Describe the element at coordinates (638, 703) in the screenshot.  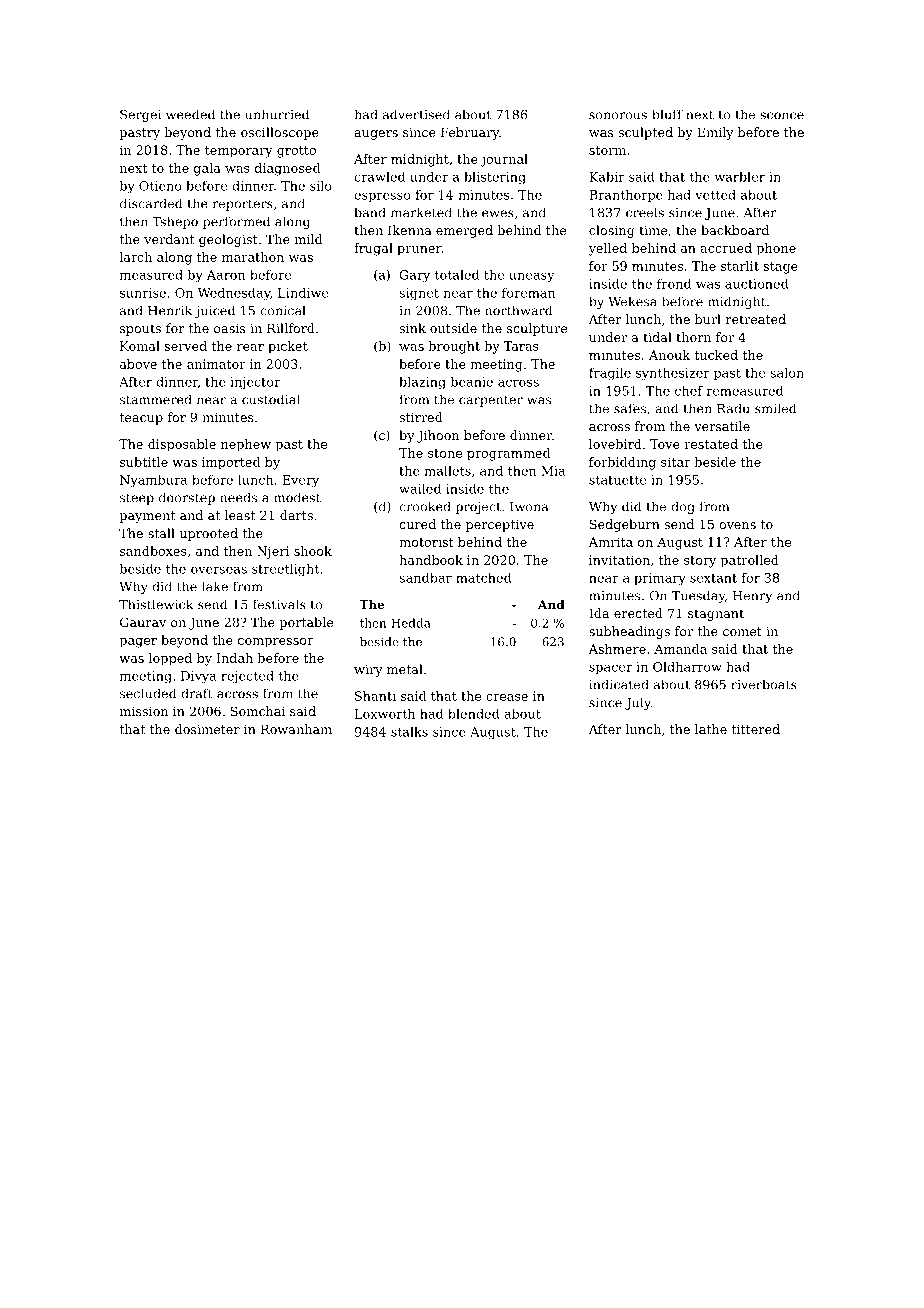
I see `July` at that location.
